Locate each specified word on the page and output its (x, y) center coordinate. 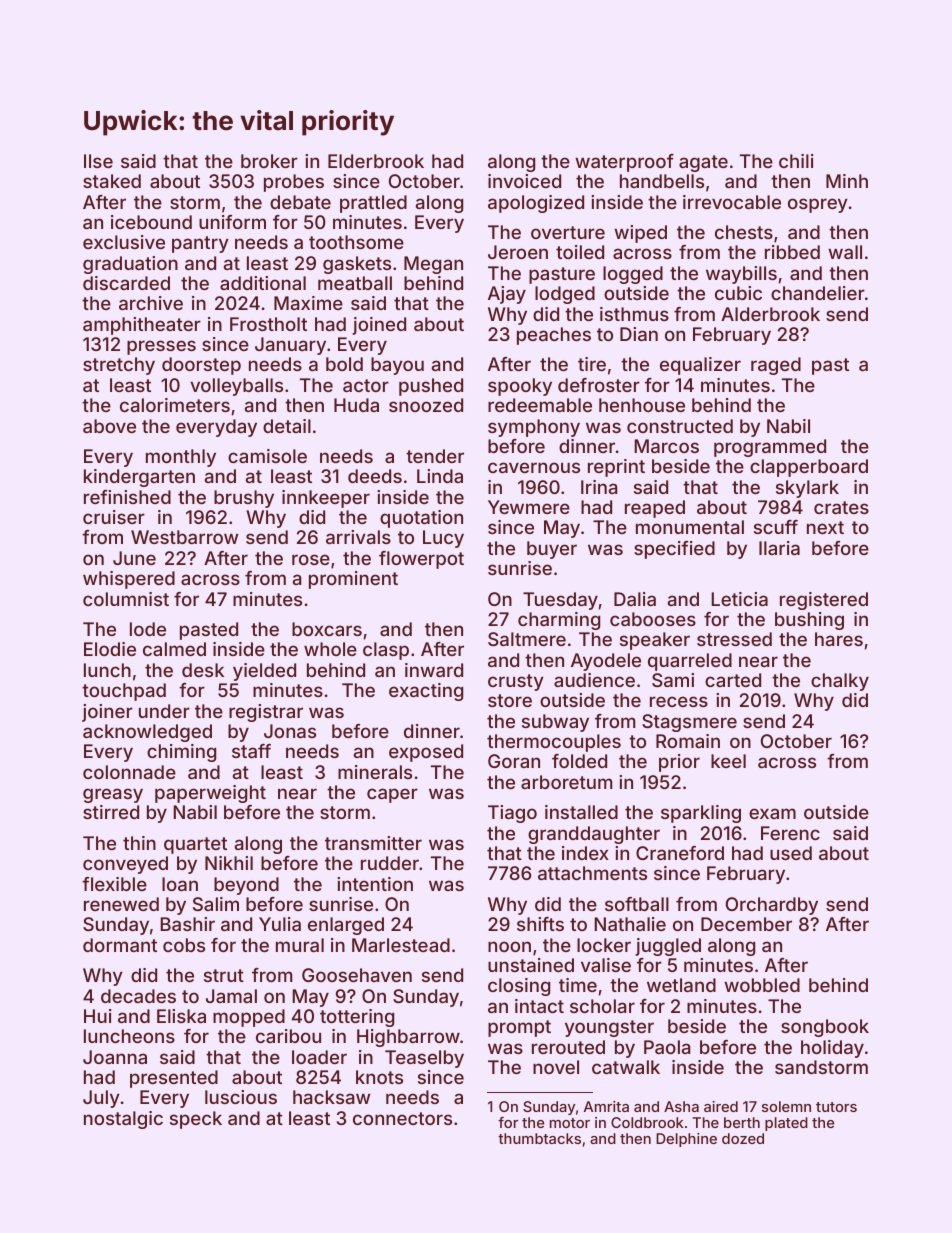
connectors (402, 1118)
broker (269, 161)
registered (824, 601)
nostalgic (123, 1120)
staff (251, 751)
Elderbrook (376, 161)
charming (559, 621)
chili (796, 161)
